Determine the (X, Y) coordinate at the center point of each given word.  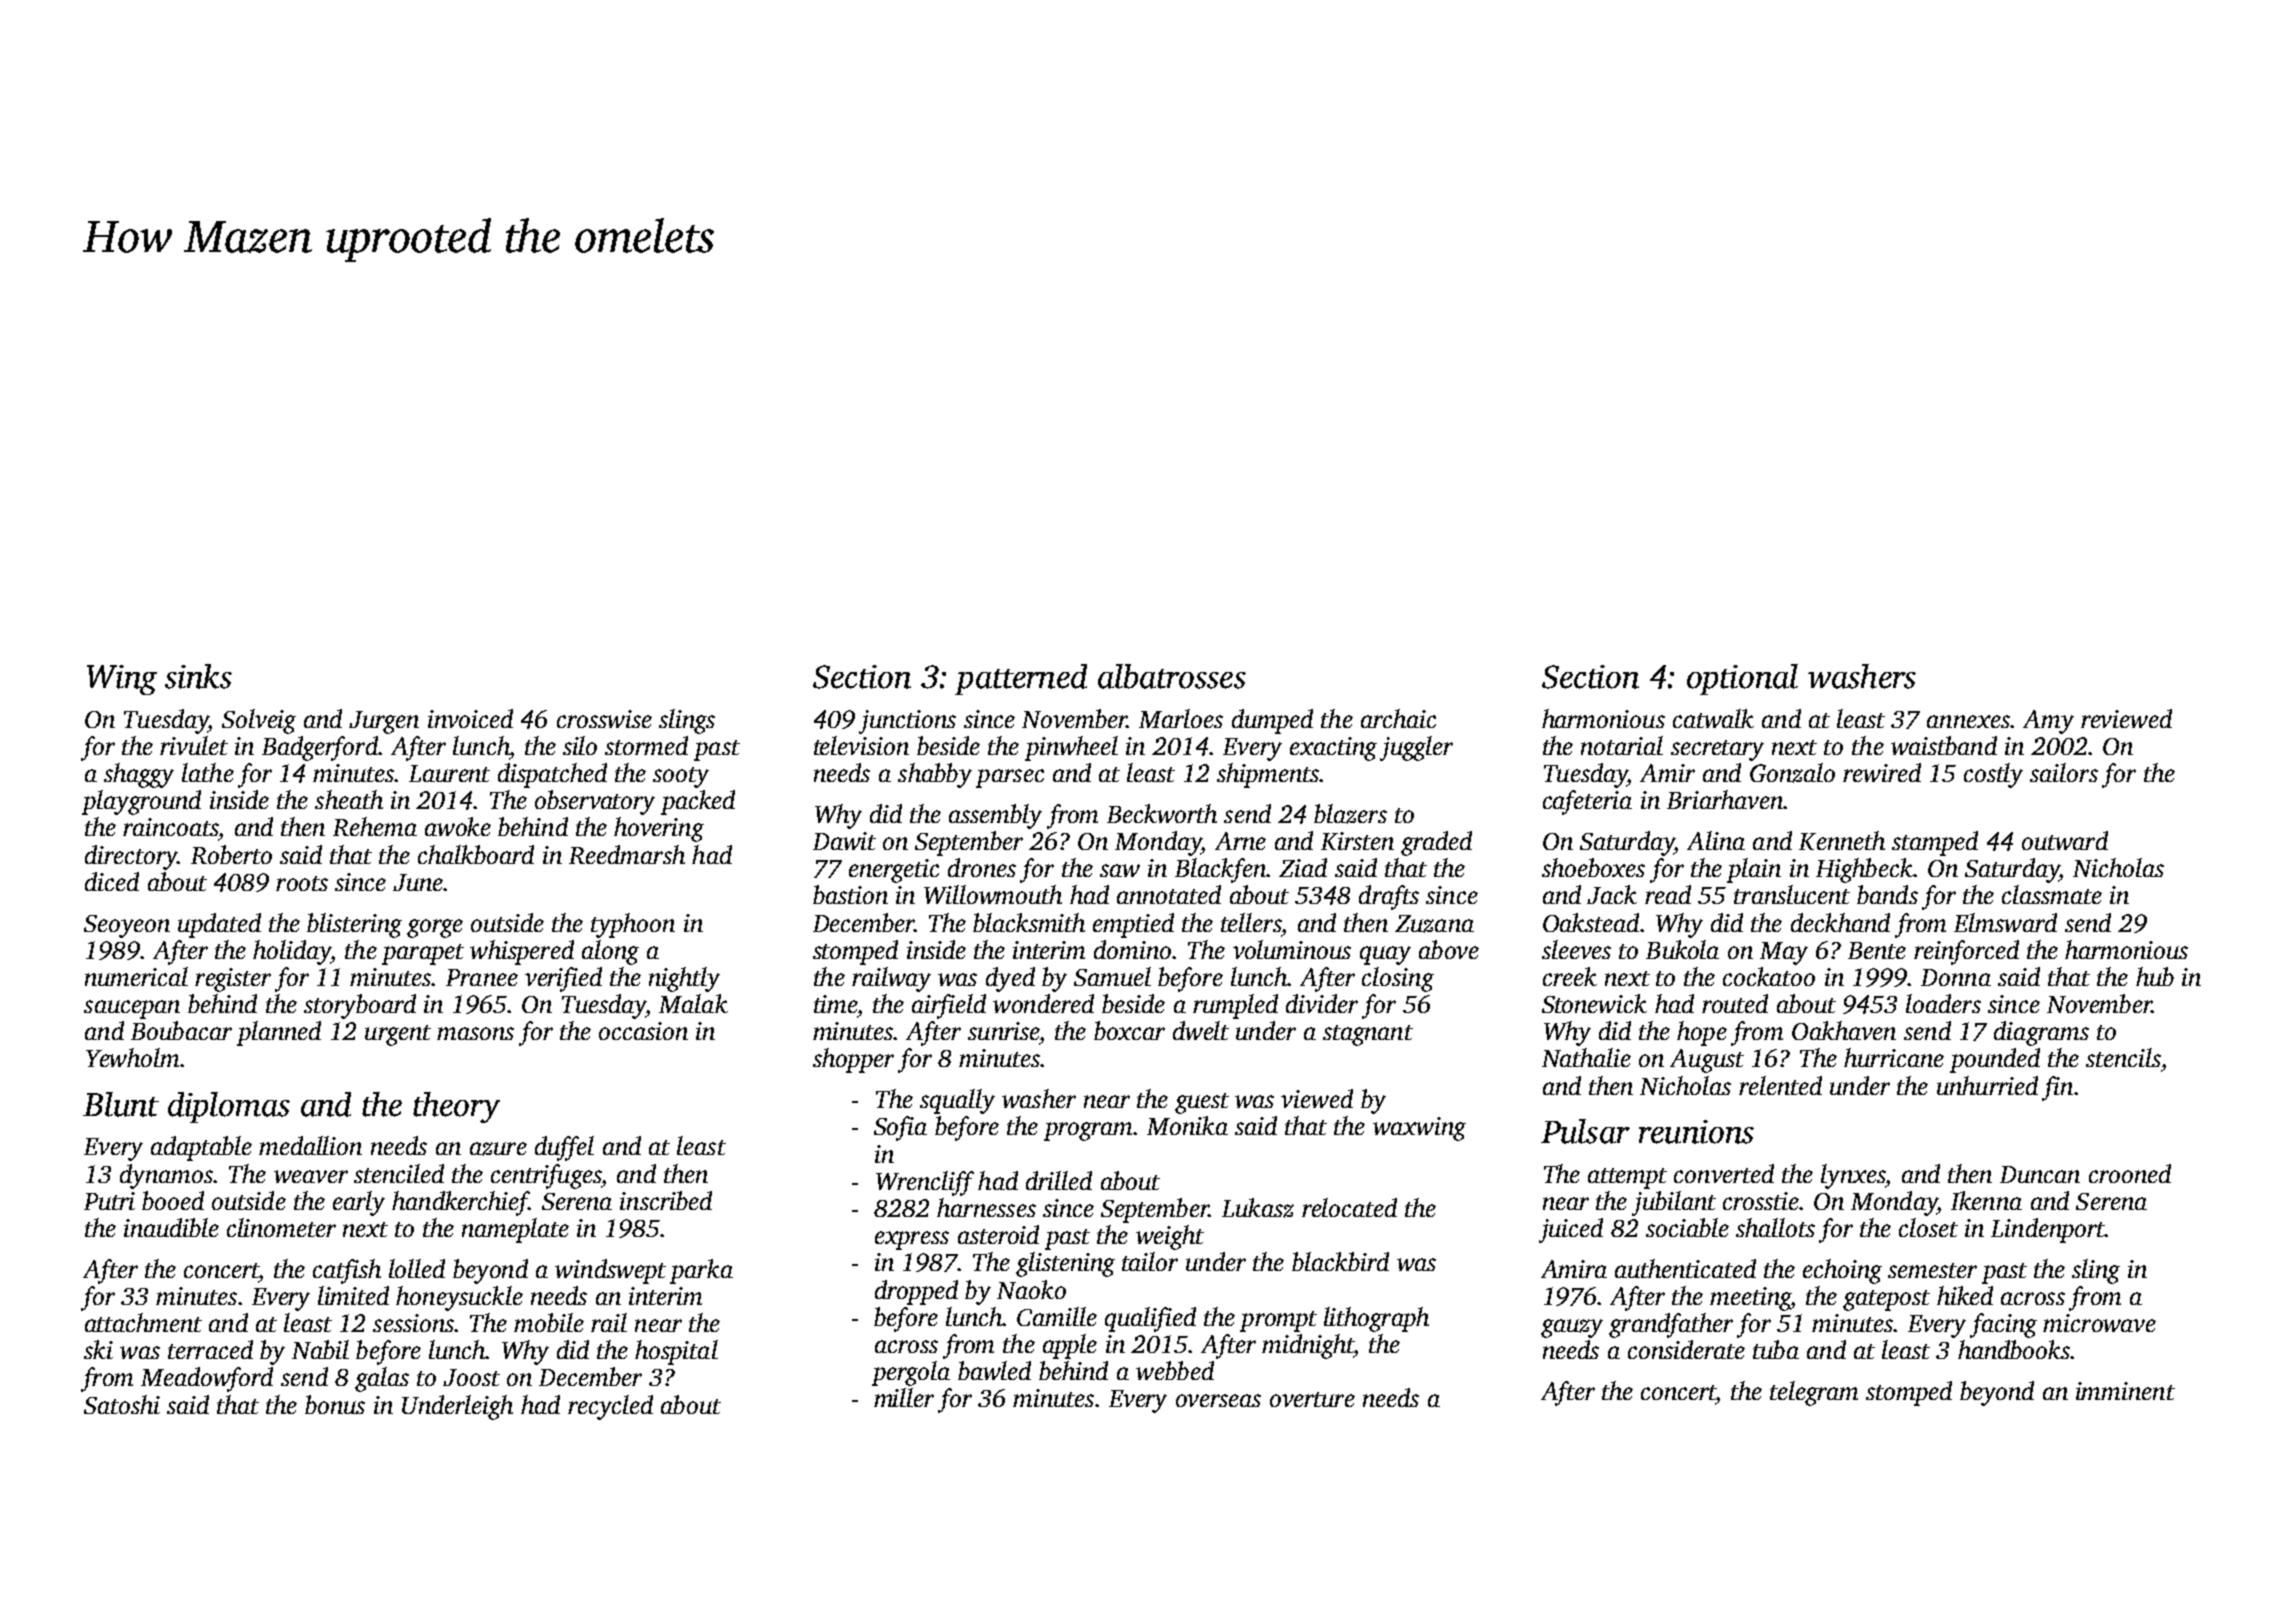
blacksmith (1029, 922)
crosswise (604, 719)
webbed (1175, 1370)
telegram (1814, 1393)
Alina (1716, 840)
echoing (1842, 1271)
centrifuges (546, 1176)
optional (1742, 679)
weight (1170, 1237)
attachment (143, 1322)
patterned (1021, 679)
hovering (659, 829)
